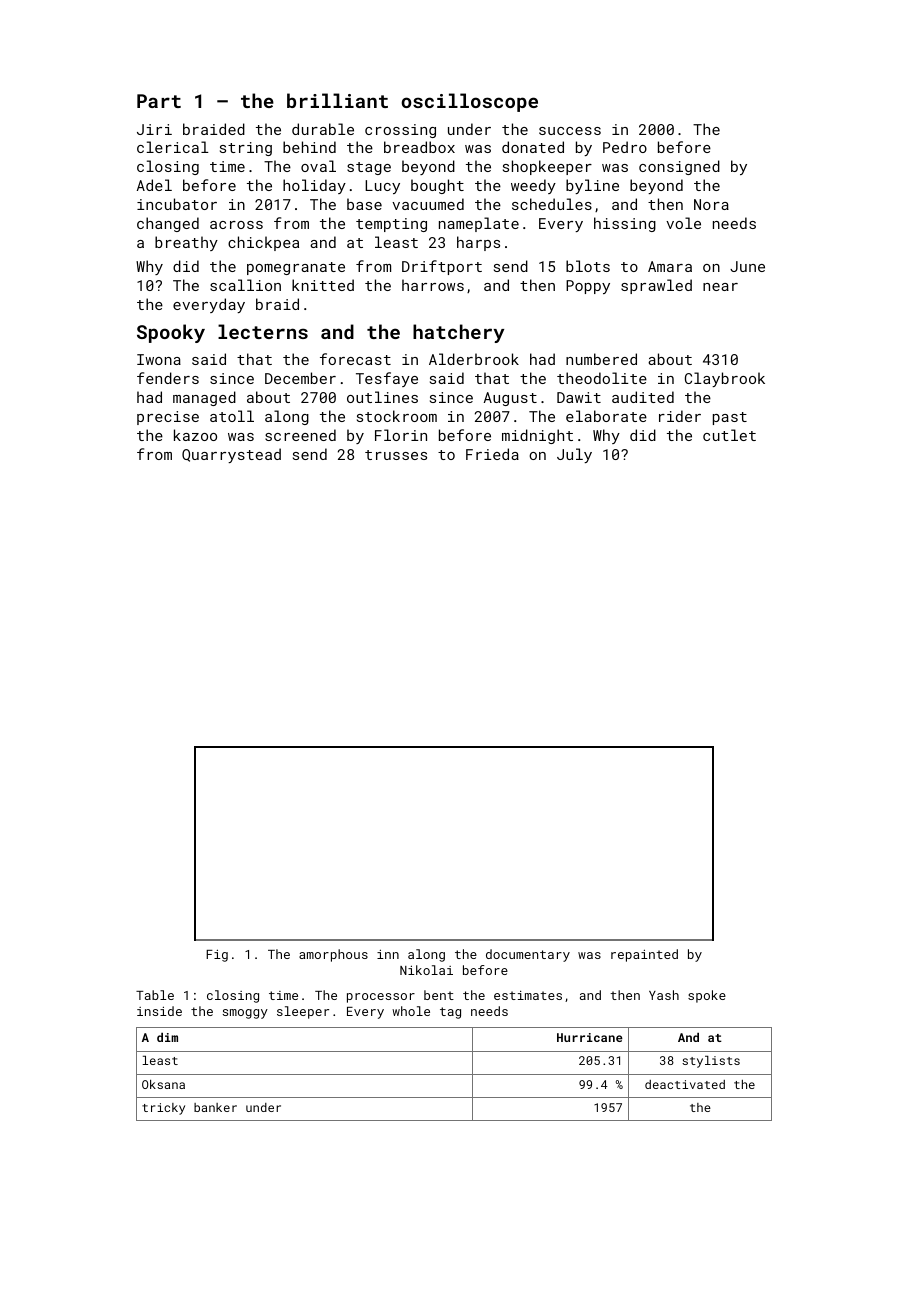  What do you see at coordinates (217, 955) in the image?
I see `Fig` at bounding box center [217, 955].
